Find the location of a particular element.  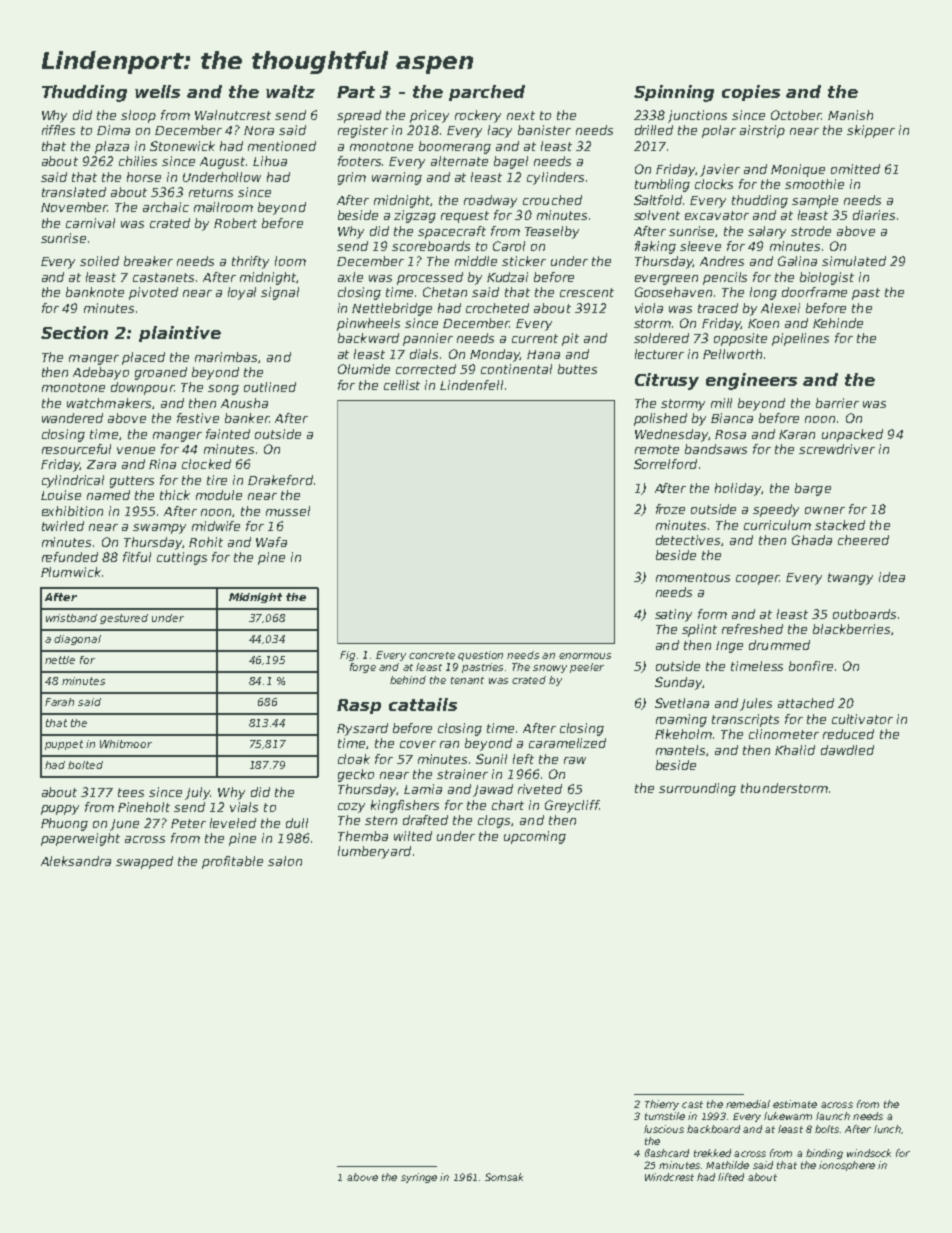

forge is located at coordinates (363, 668).
